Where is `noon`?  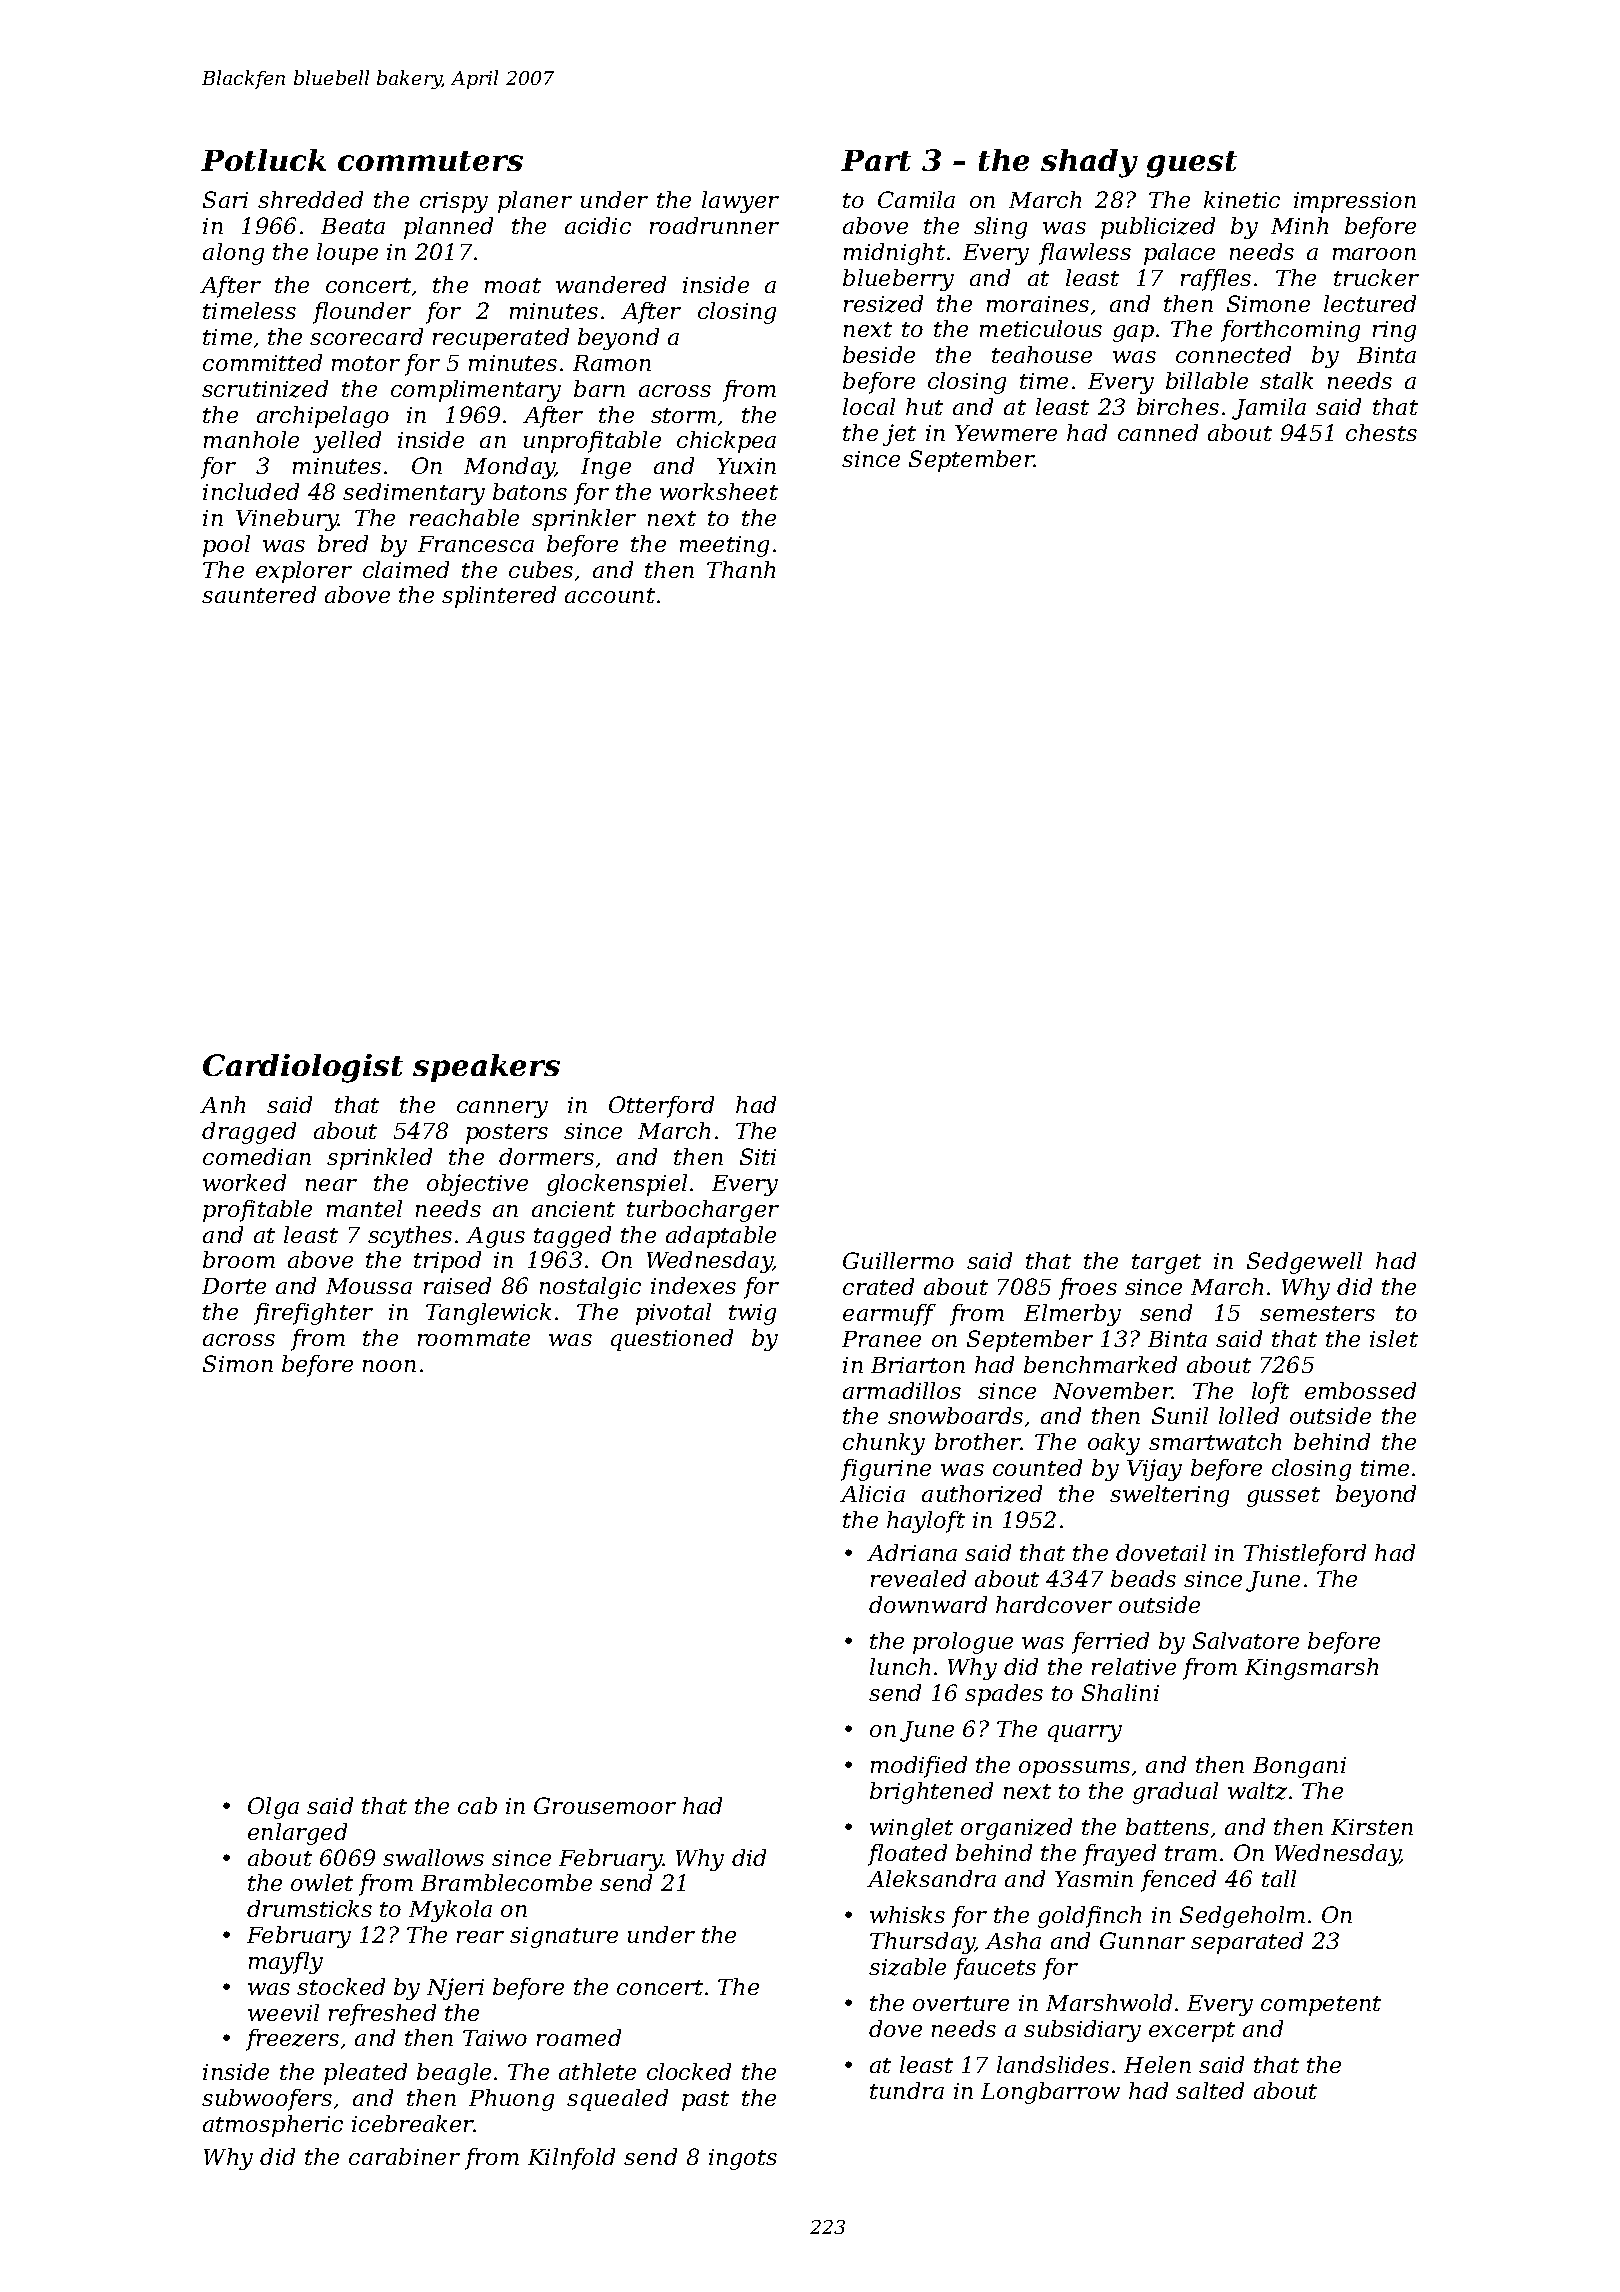
noon is located at coordinates (389, 1366).
